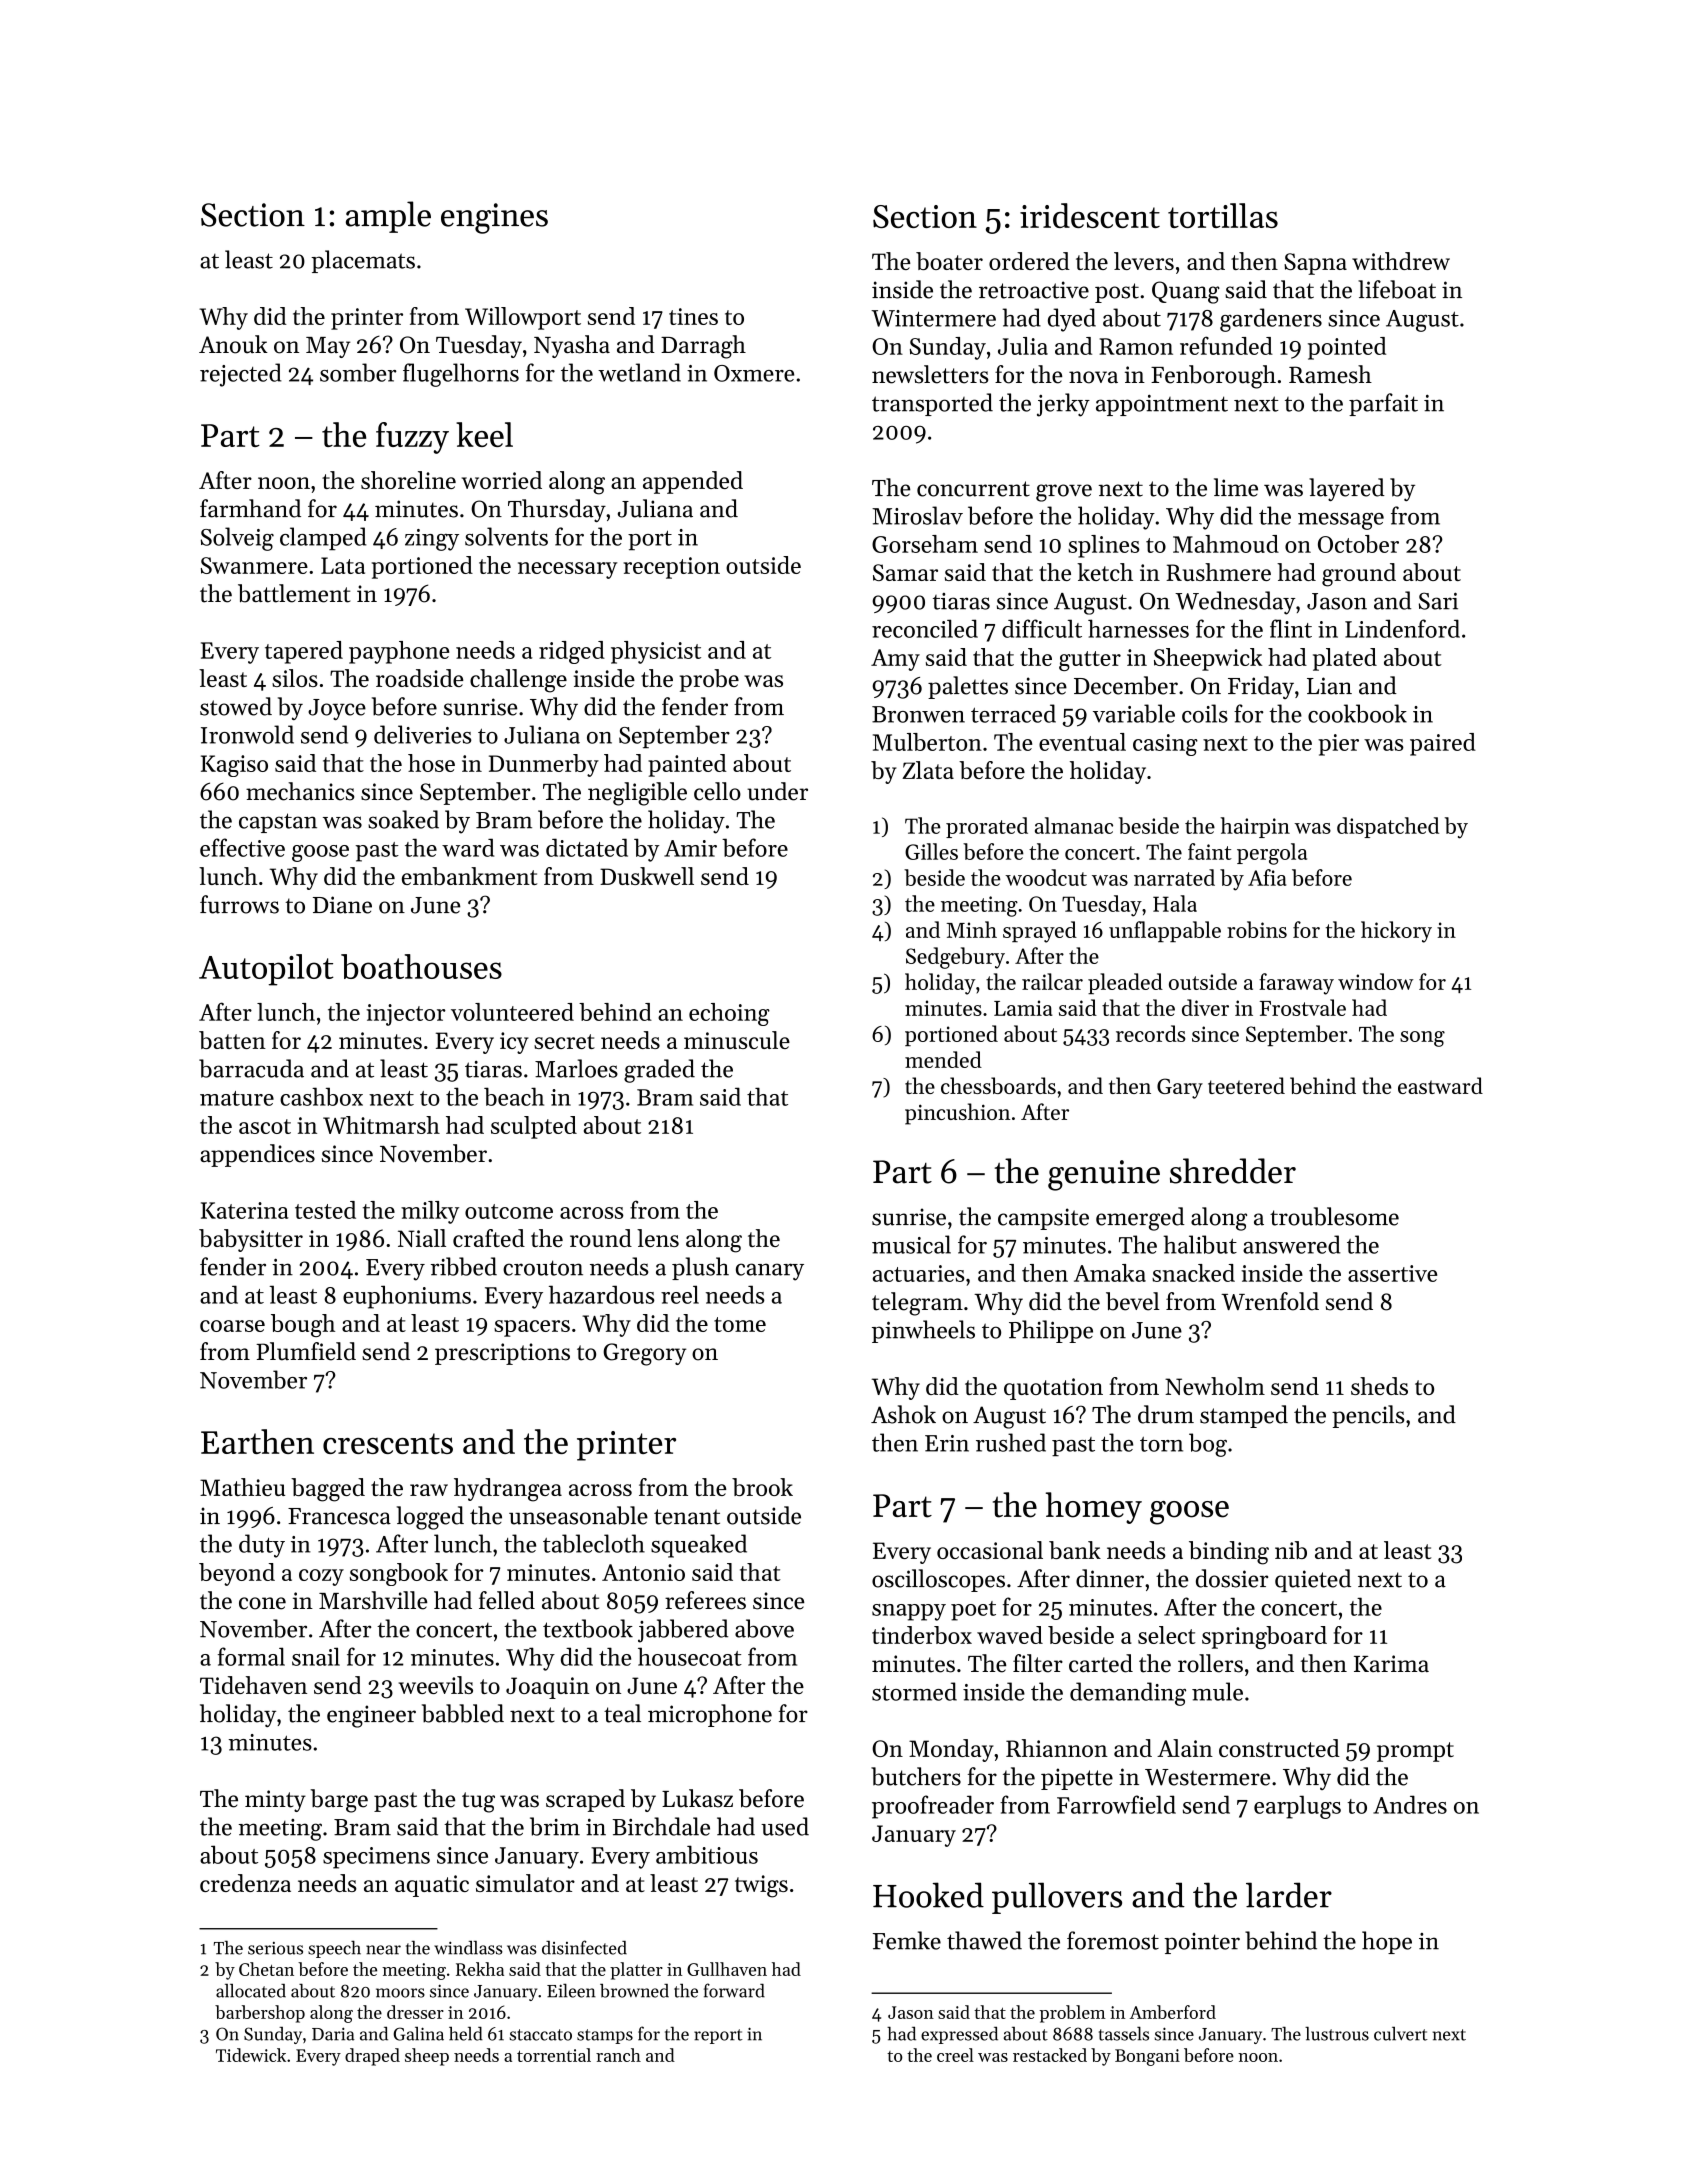 This screenshot has height=2178, width=1683. What do you see at coordinates (1180, 1088) in the screenshot?
I see `Gary` at bounding box center [1180, 1088].
